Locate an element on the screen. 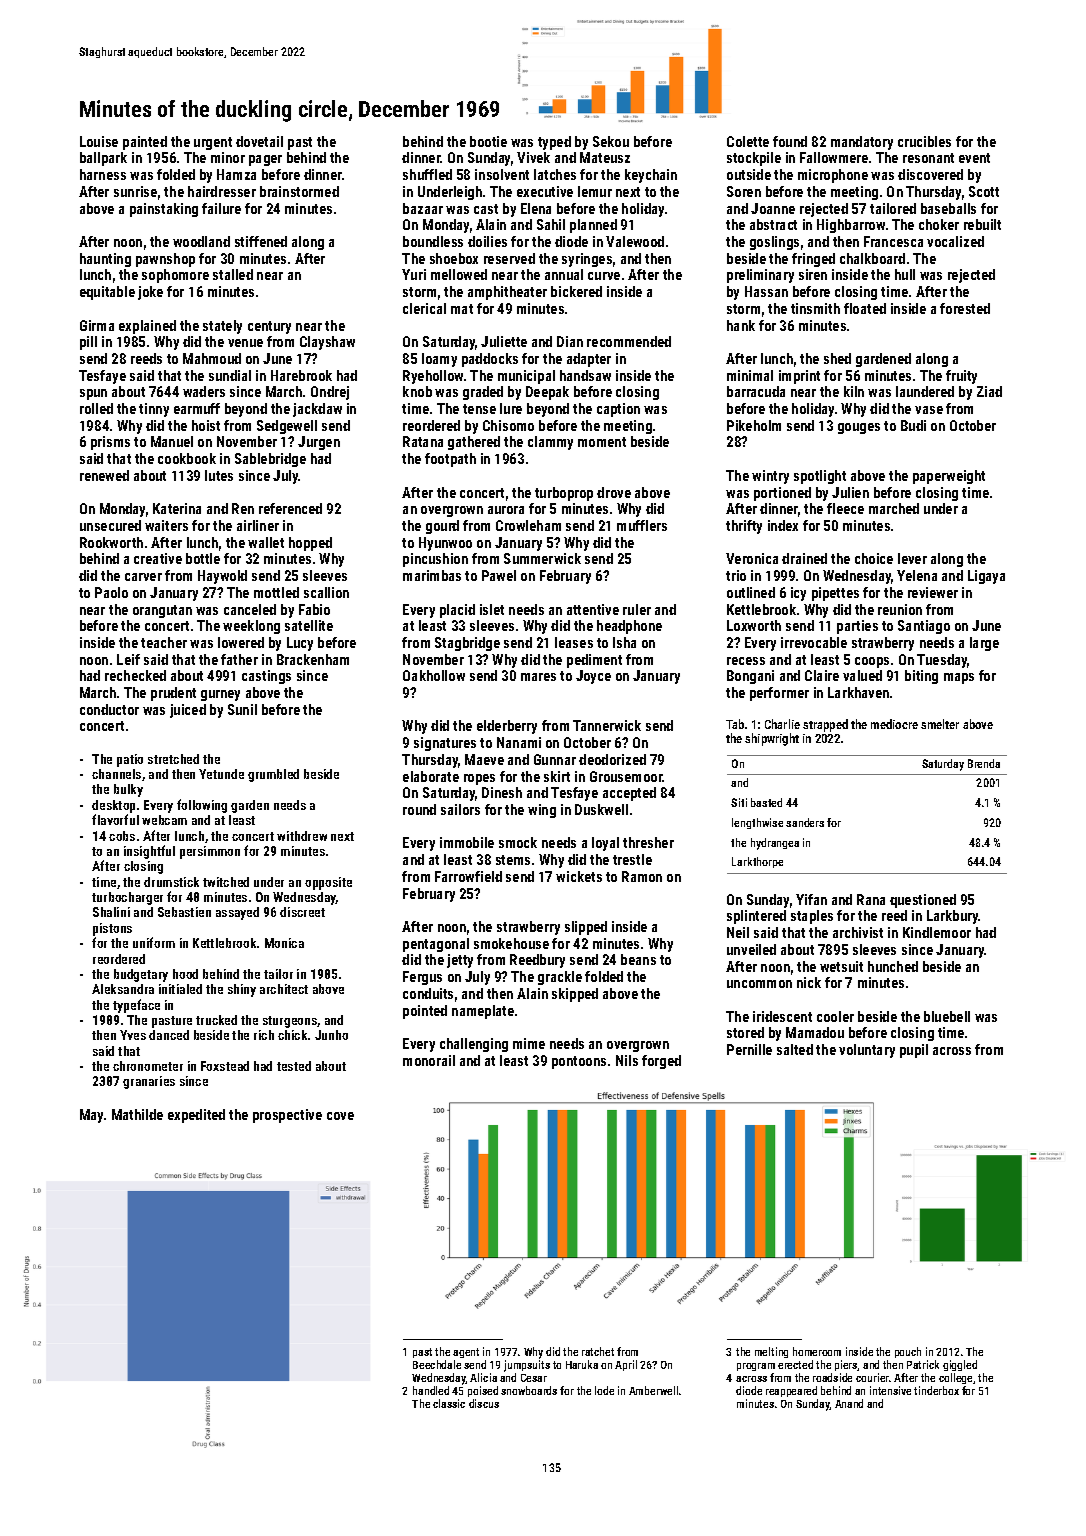  stems is located at coordinates (513, 860).
